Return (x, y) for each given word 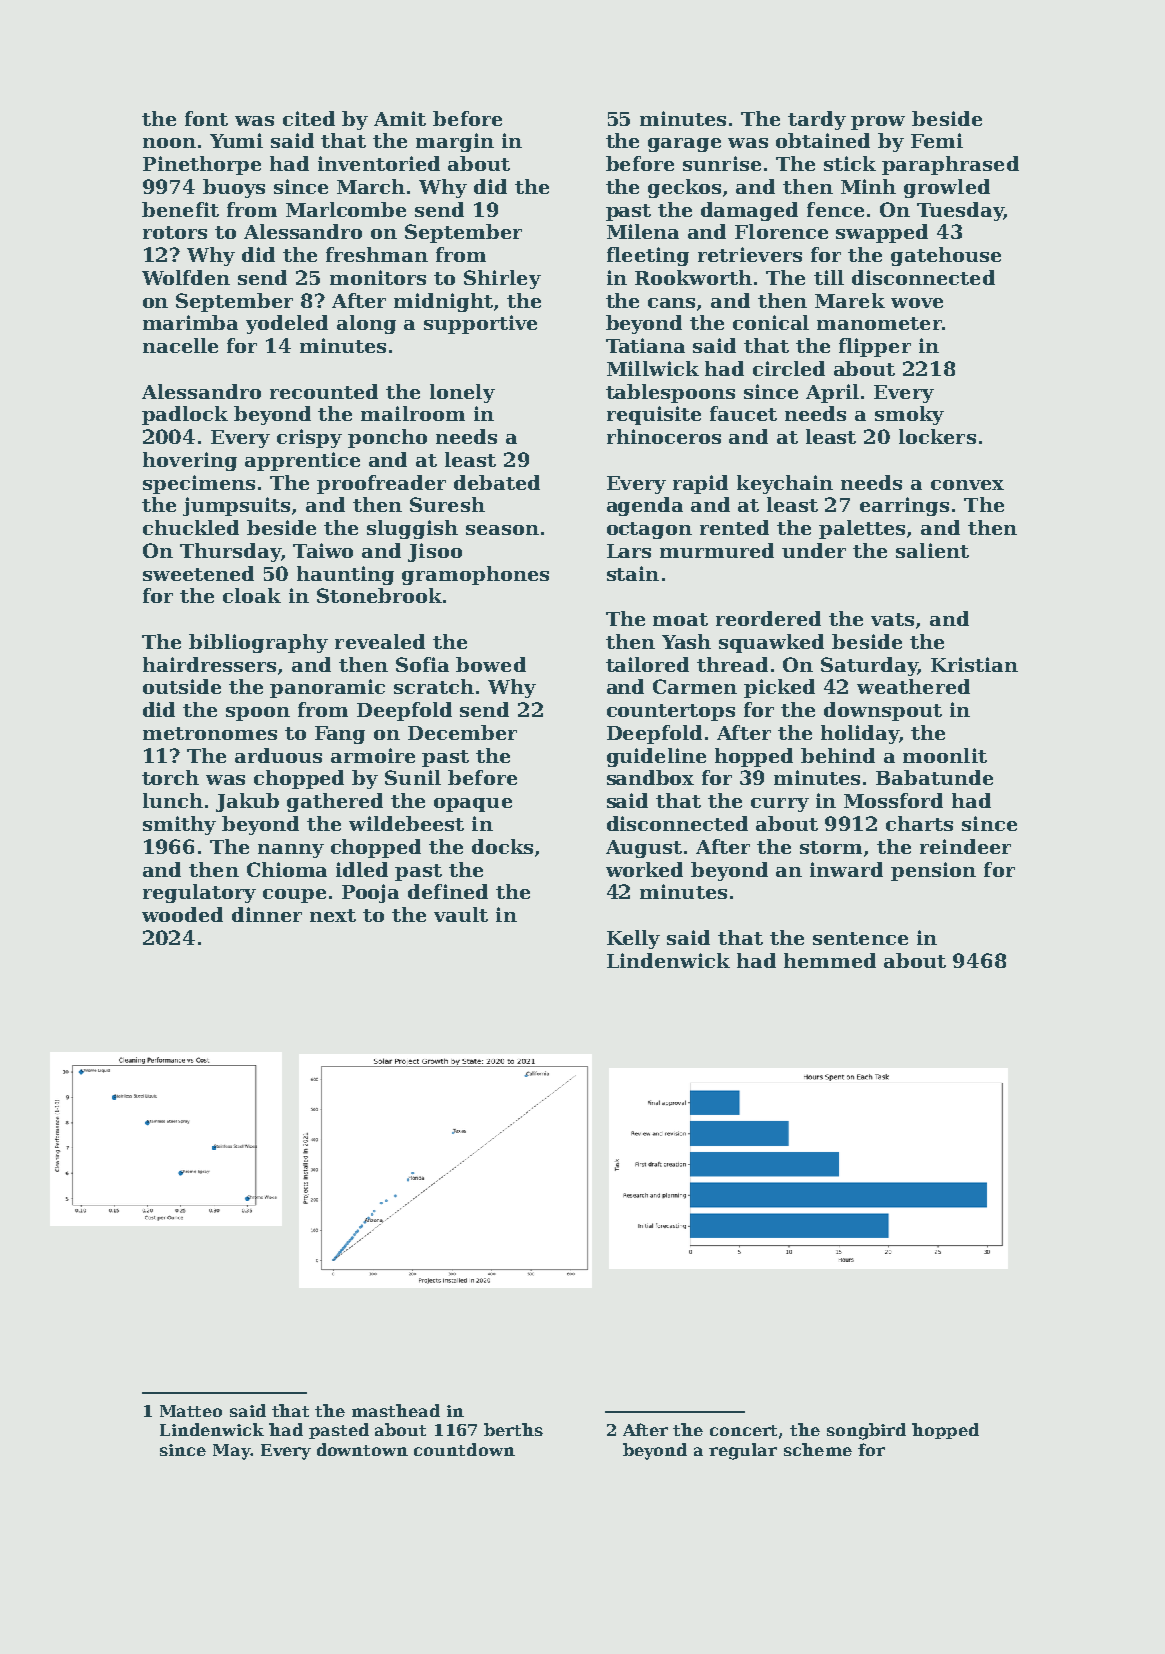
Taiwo (323, 550)
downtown (362, 1449)
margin (455, 142)
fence (835, 209)
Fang (340, 735)
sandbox (650, 777)
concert (743, 1430)
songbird (866, 1431)
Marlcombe (346, 209)
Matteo (191, 1411)
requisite (654, 415)
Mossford (893, 800)
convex (967, 485)
